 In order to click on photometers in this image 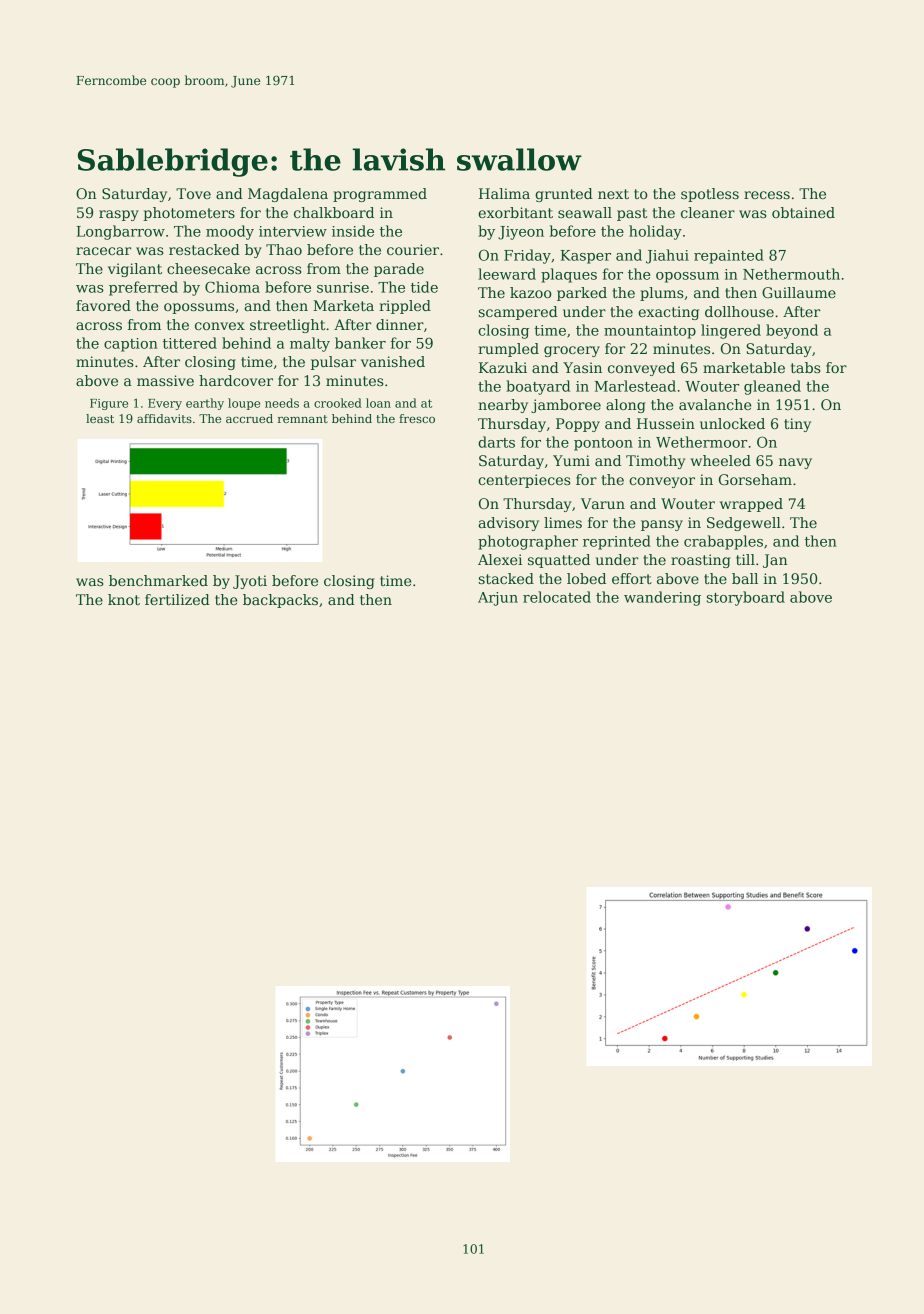, I will do `click(189, 214)`.
